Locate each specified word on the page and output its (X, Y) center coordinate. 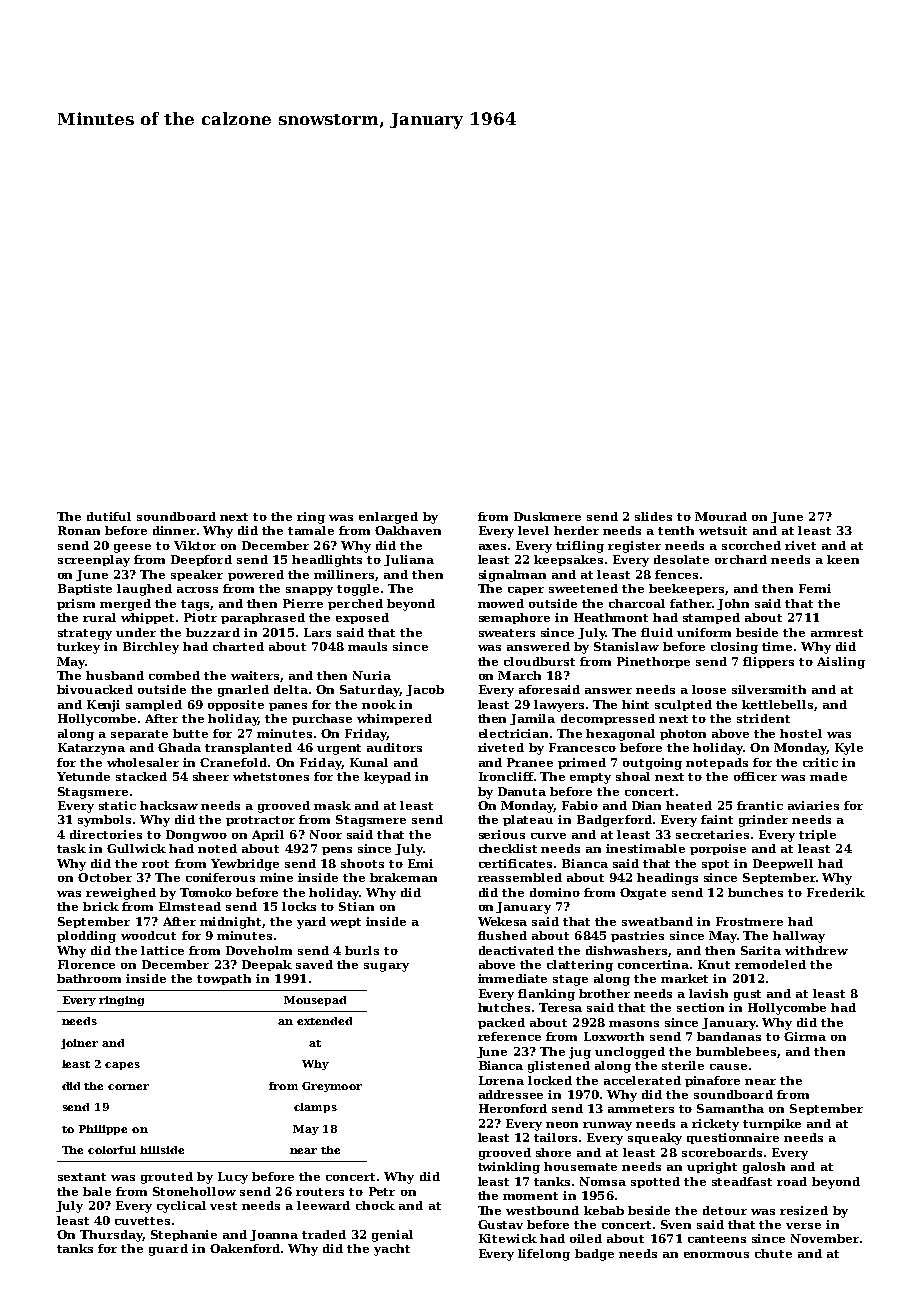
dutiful (109, 516)
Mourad (721, 516)
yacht (392, 1250)
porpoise (718, 849)
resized (804, 1210)
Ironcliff (506, 776)
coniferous (220, 877)
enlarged (388, 518)
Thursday (111, 1236)
